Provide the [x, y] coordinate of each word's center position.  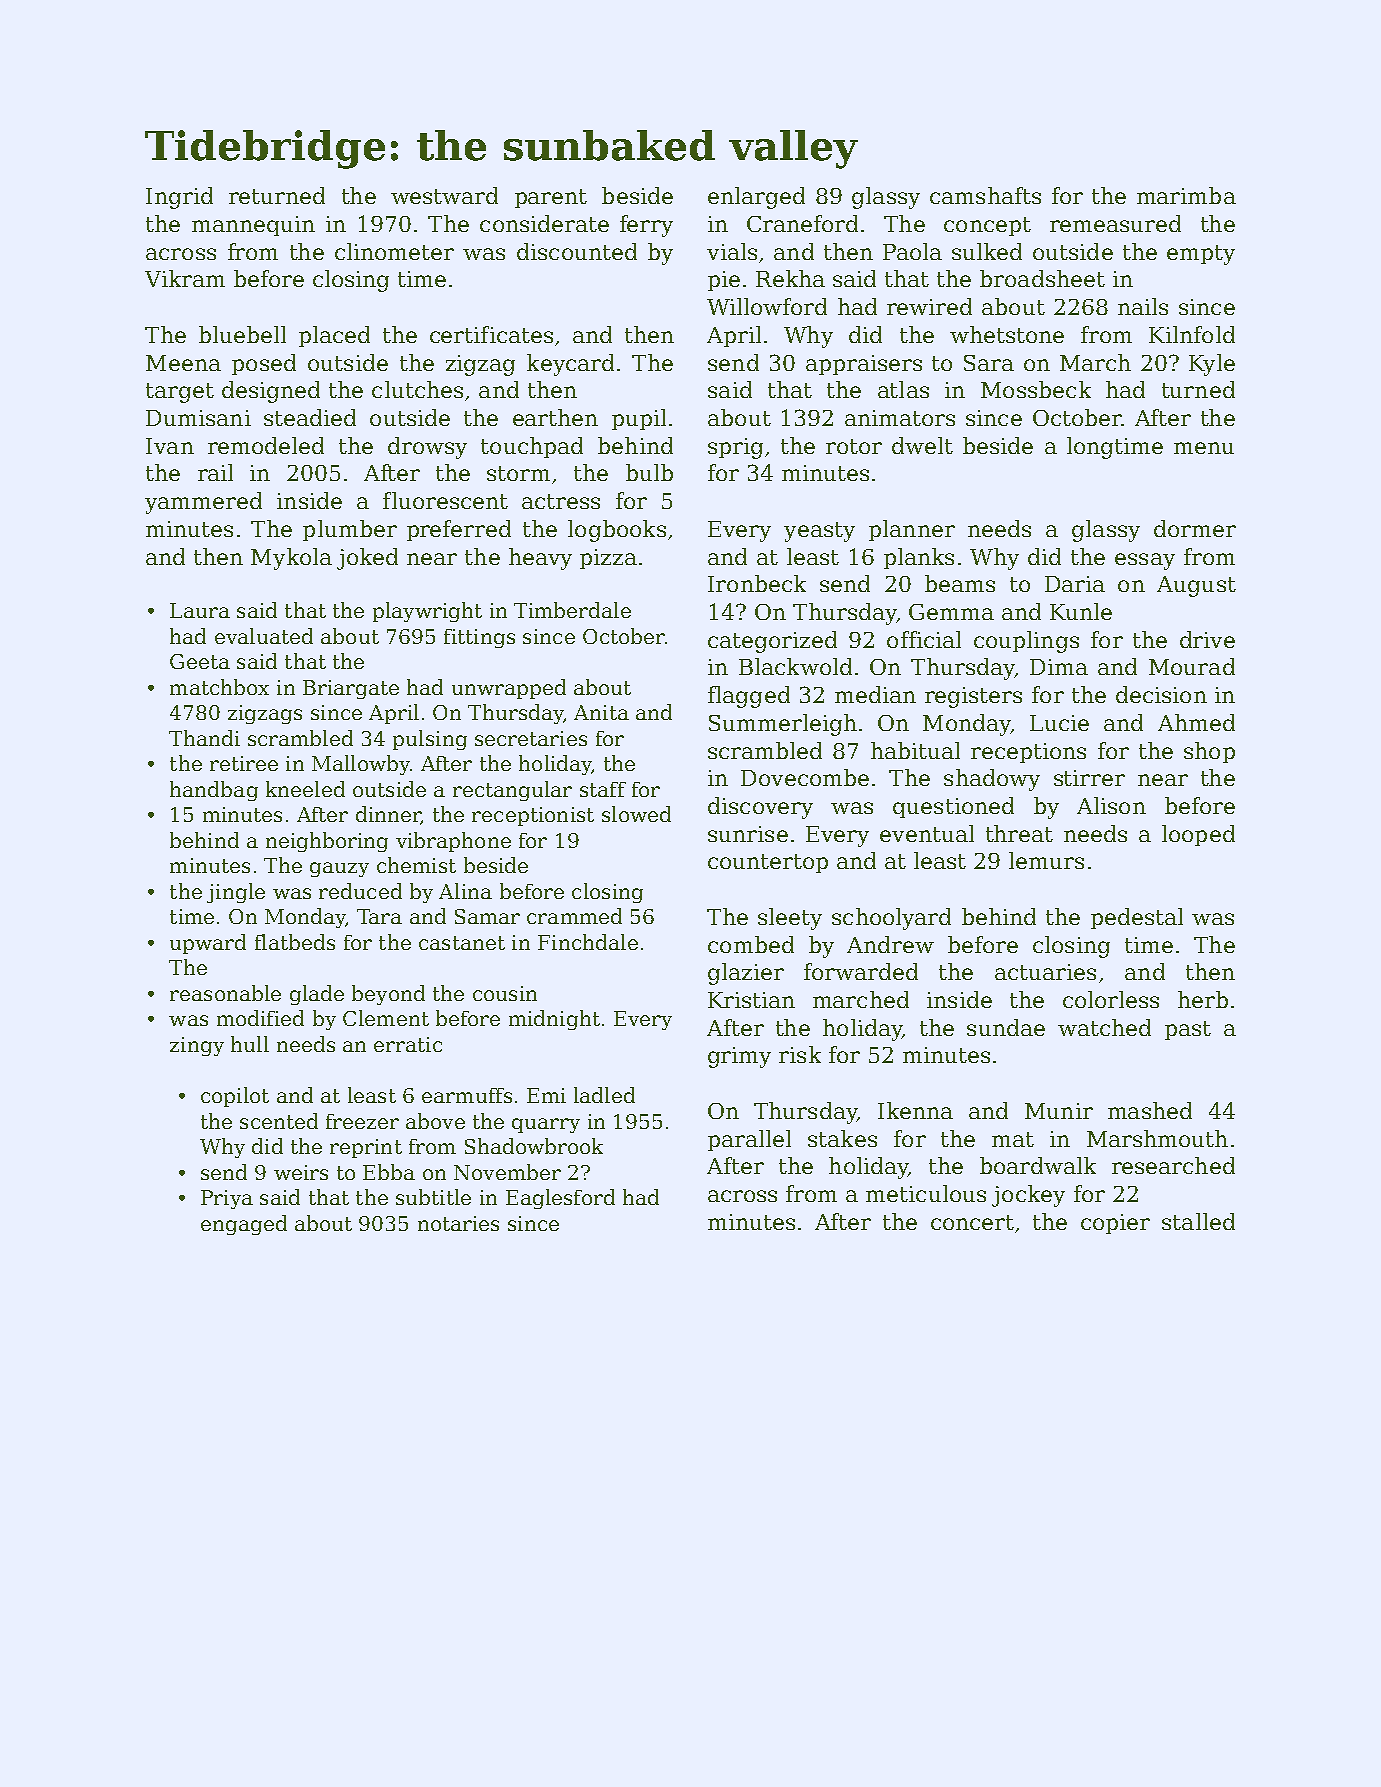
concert [972, 1222]
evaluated [264, 636]
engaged [244, 1225]
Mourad [1192, 666]
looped [1198, 835]
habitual [915, 750]
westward [444, 195]
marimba [1186, 195]
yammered [203, 503]
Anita [601, 712]
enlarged [756, 198]
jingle [236, 893]
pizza [608, 559]
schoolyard [891, 919]
